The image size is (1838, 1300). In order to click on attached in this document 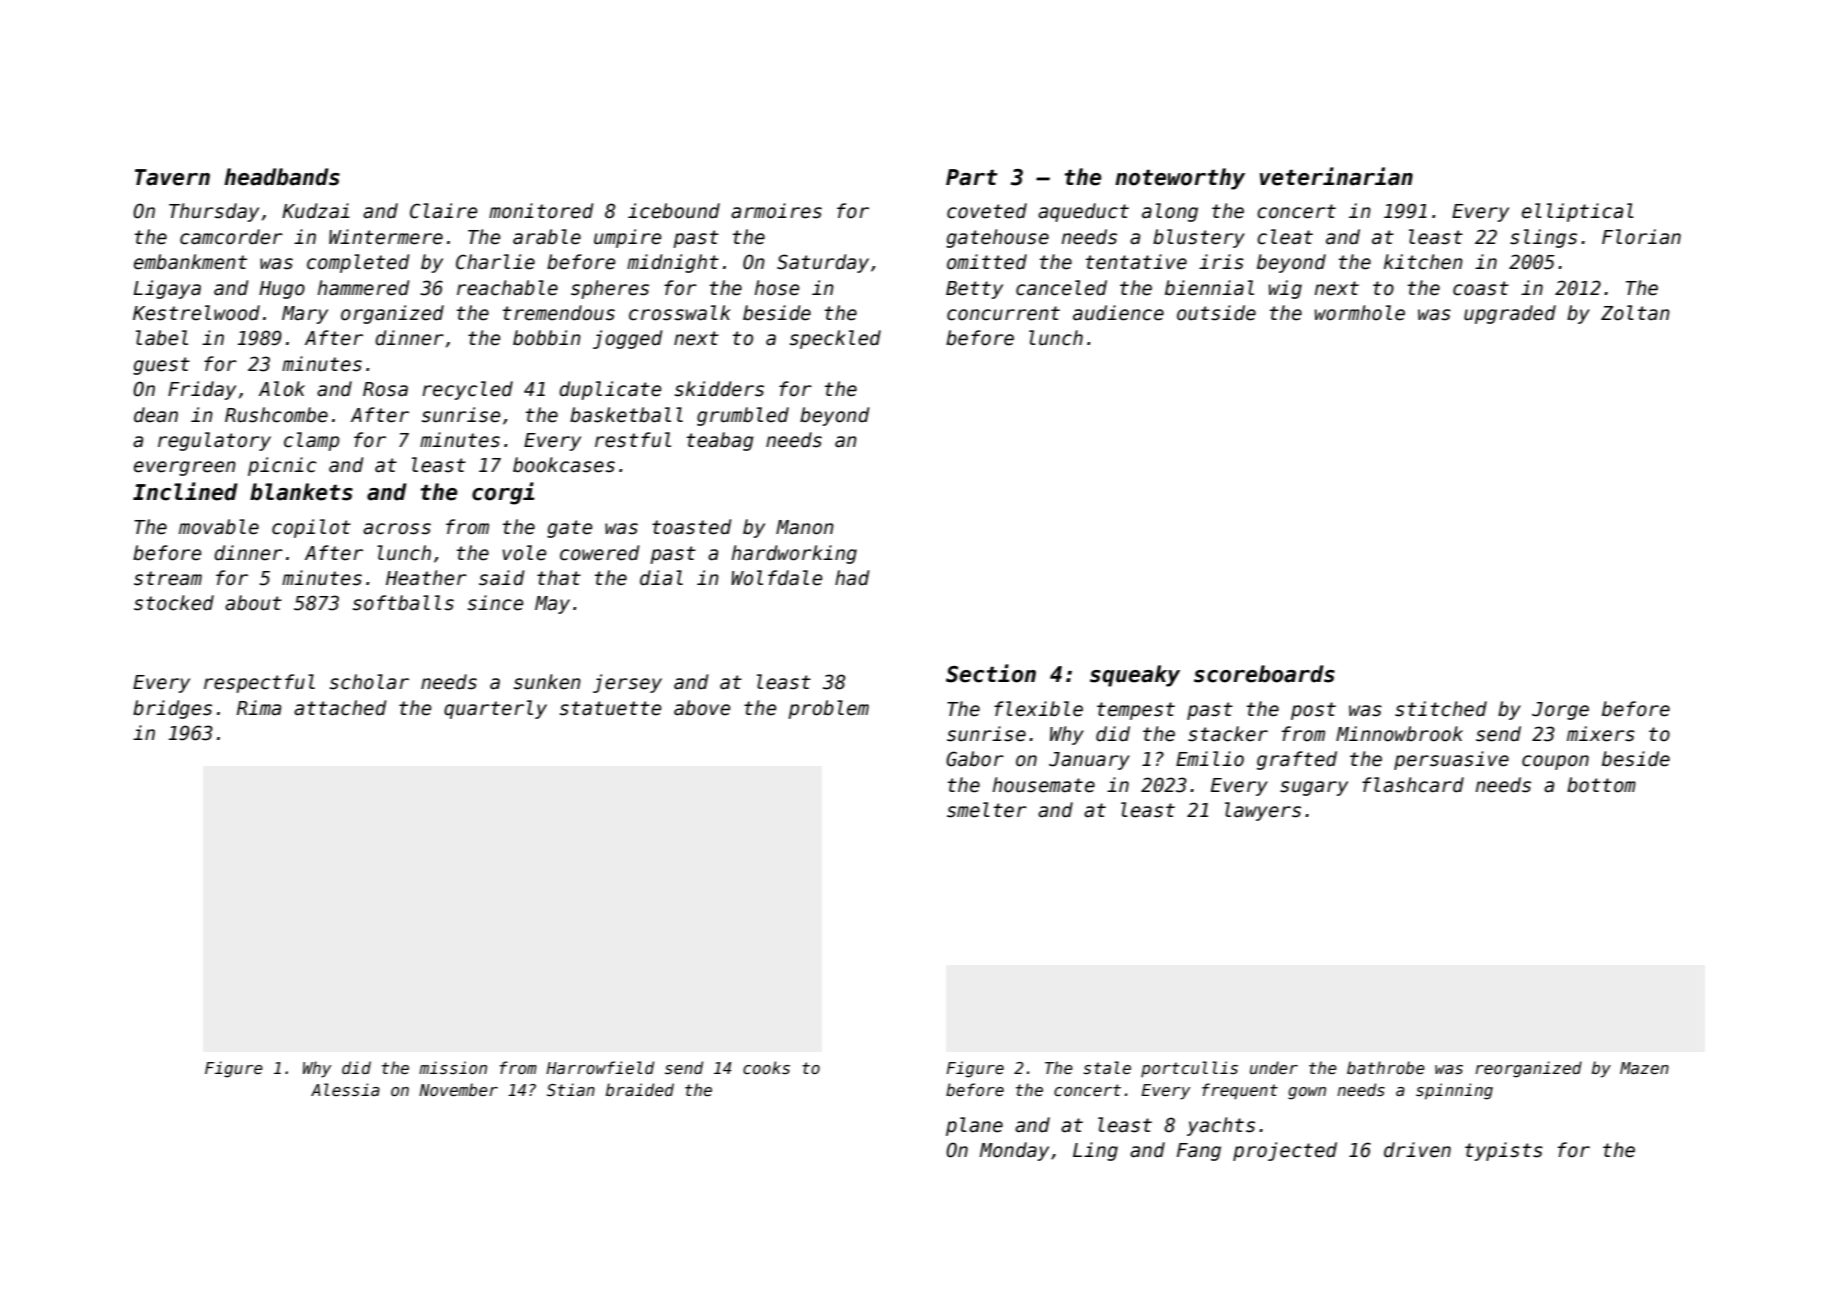, I will do `click(340, 708)`.
